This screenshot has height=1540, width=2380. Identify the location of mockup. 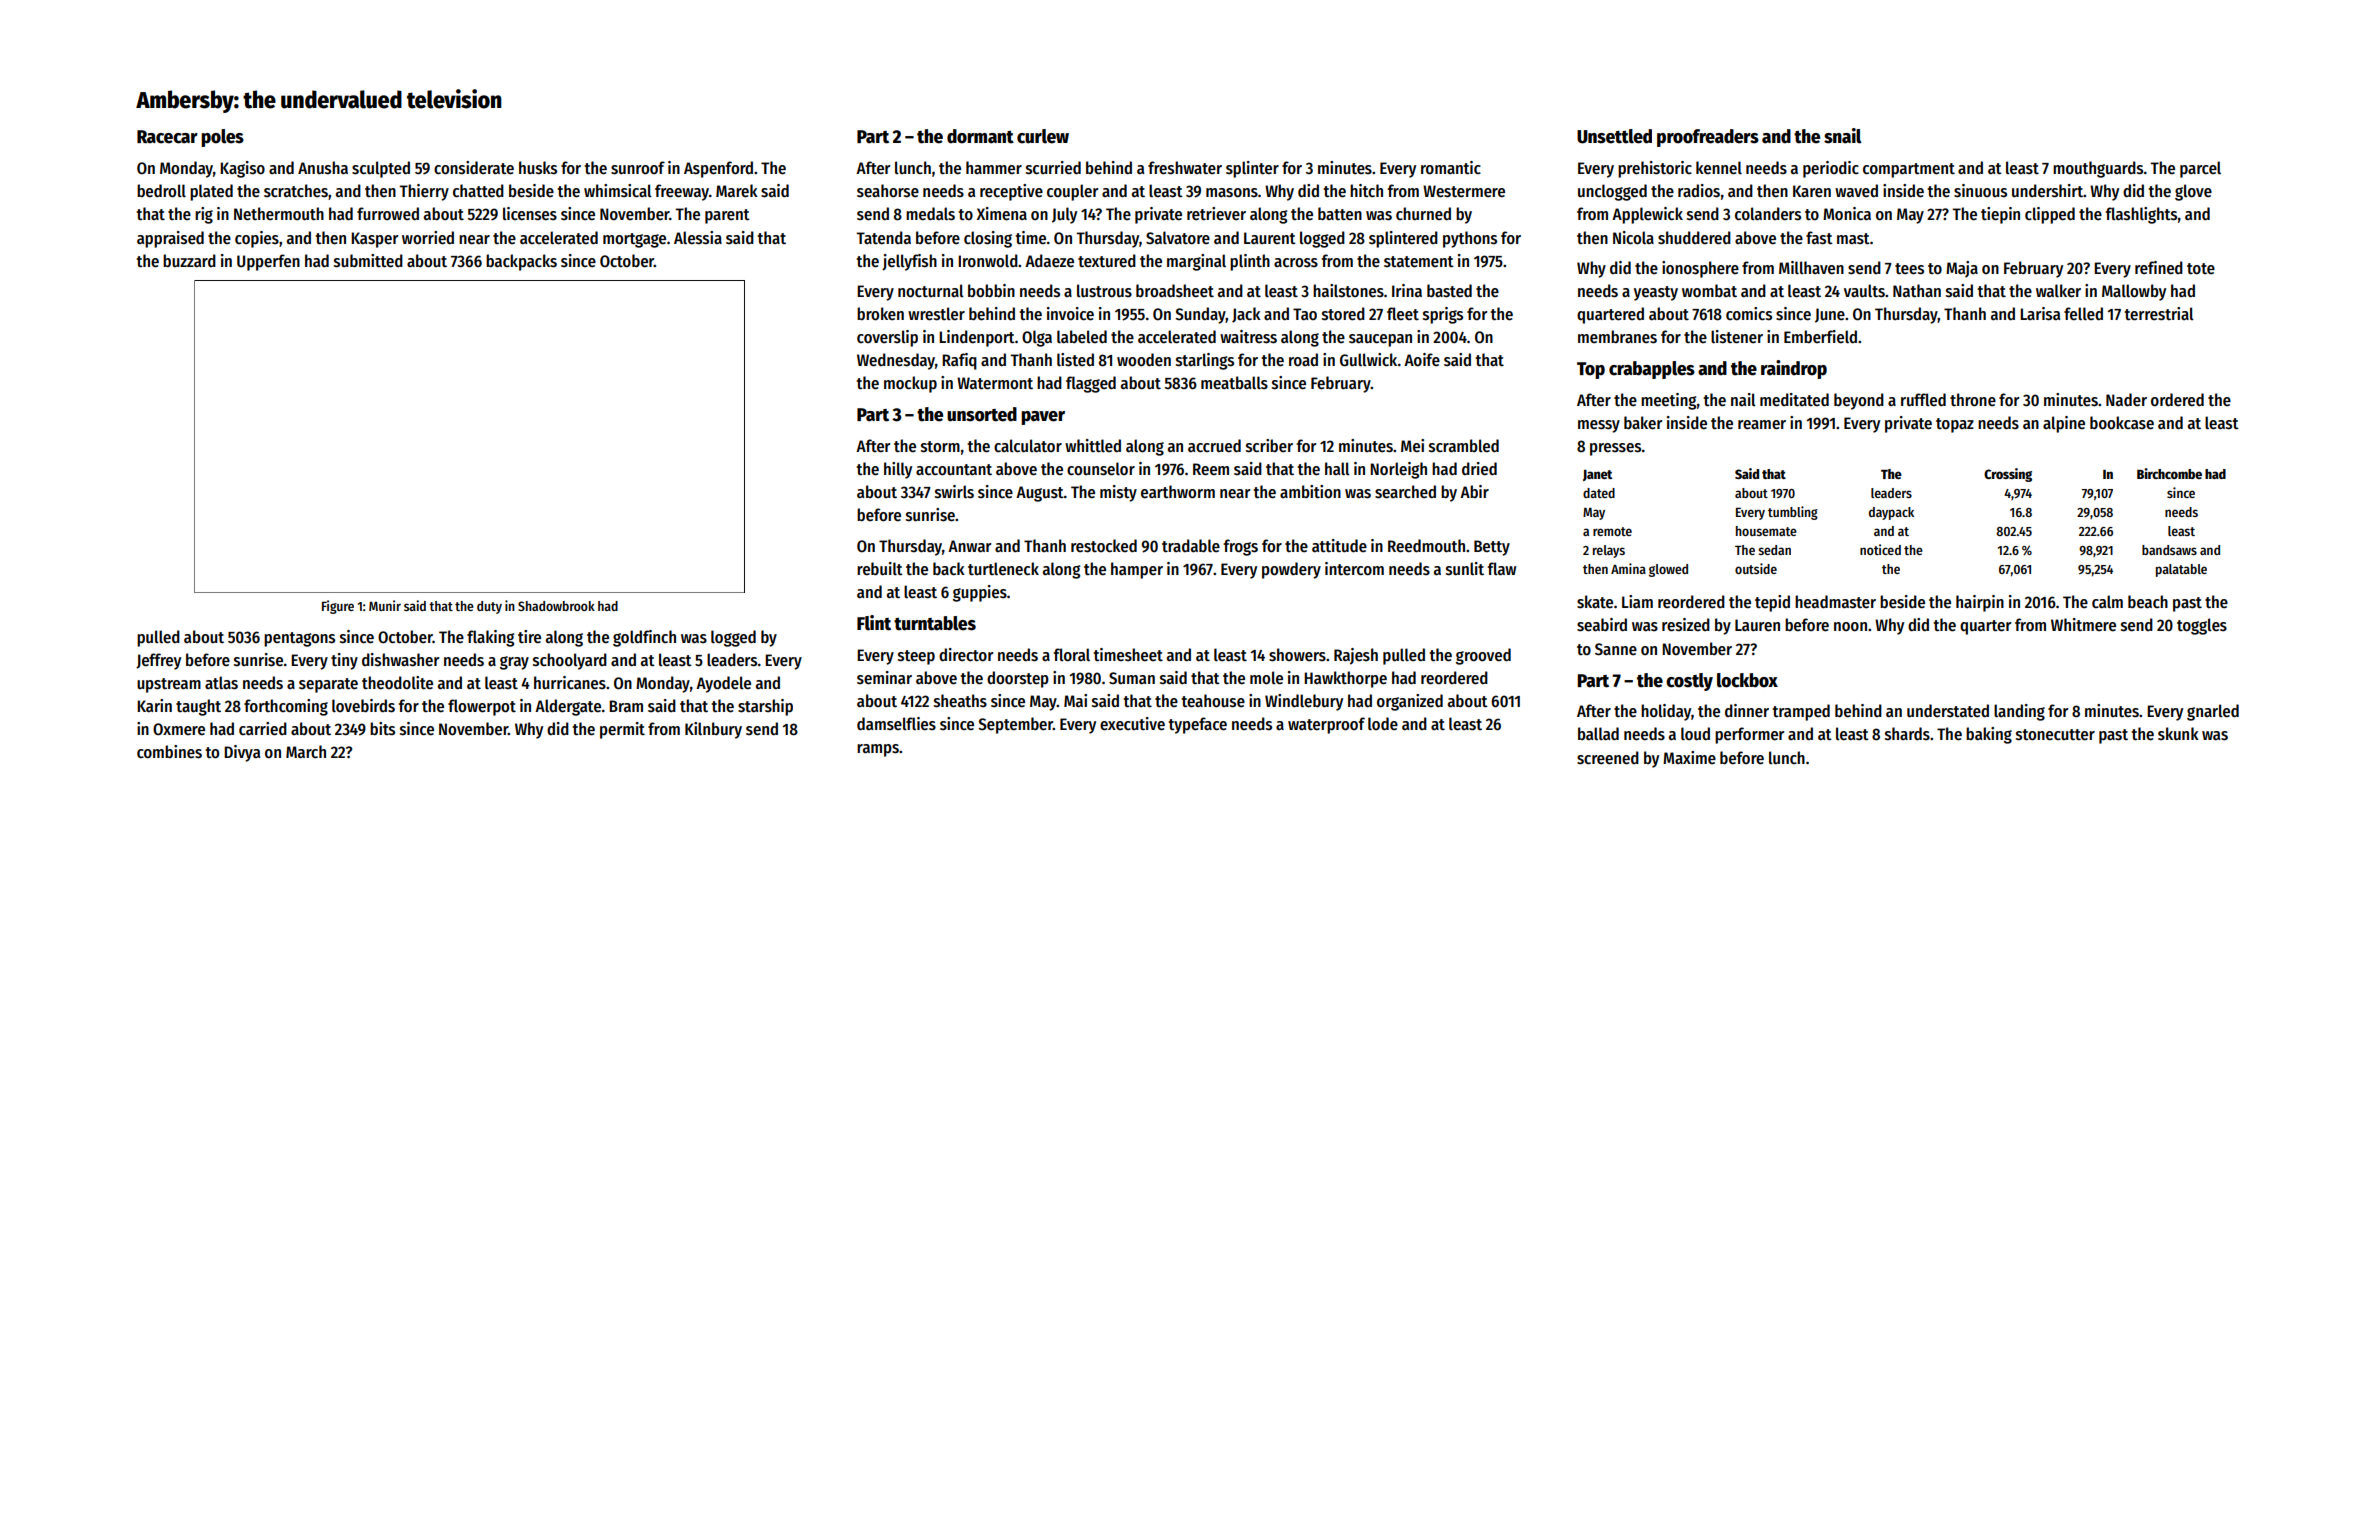
(910, 384).
